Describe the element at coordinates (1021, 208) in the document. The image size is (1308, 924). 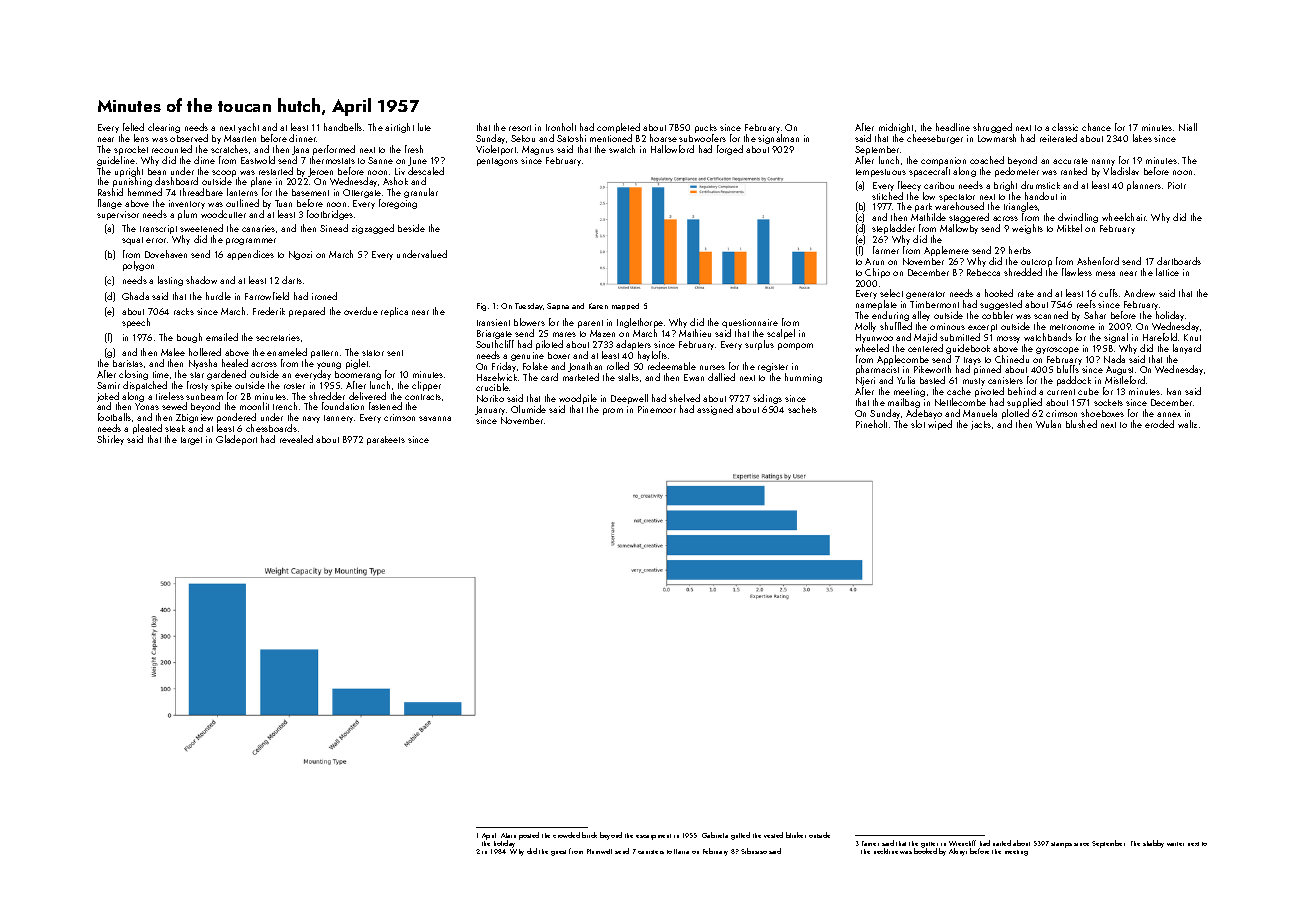
I see `triangles` at that location.
